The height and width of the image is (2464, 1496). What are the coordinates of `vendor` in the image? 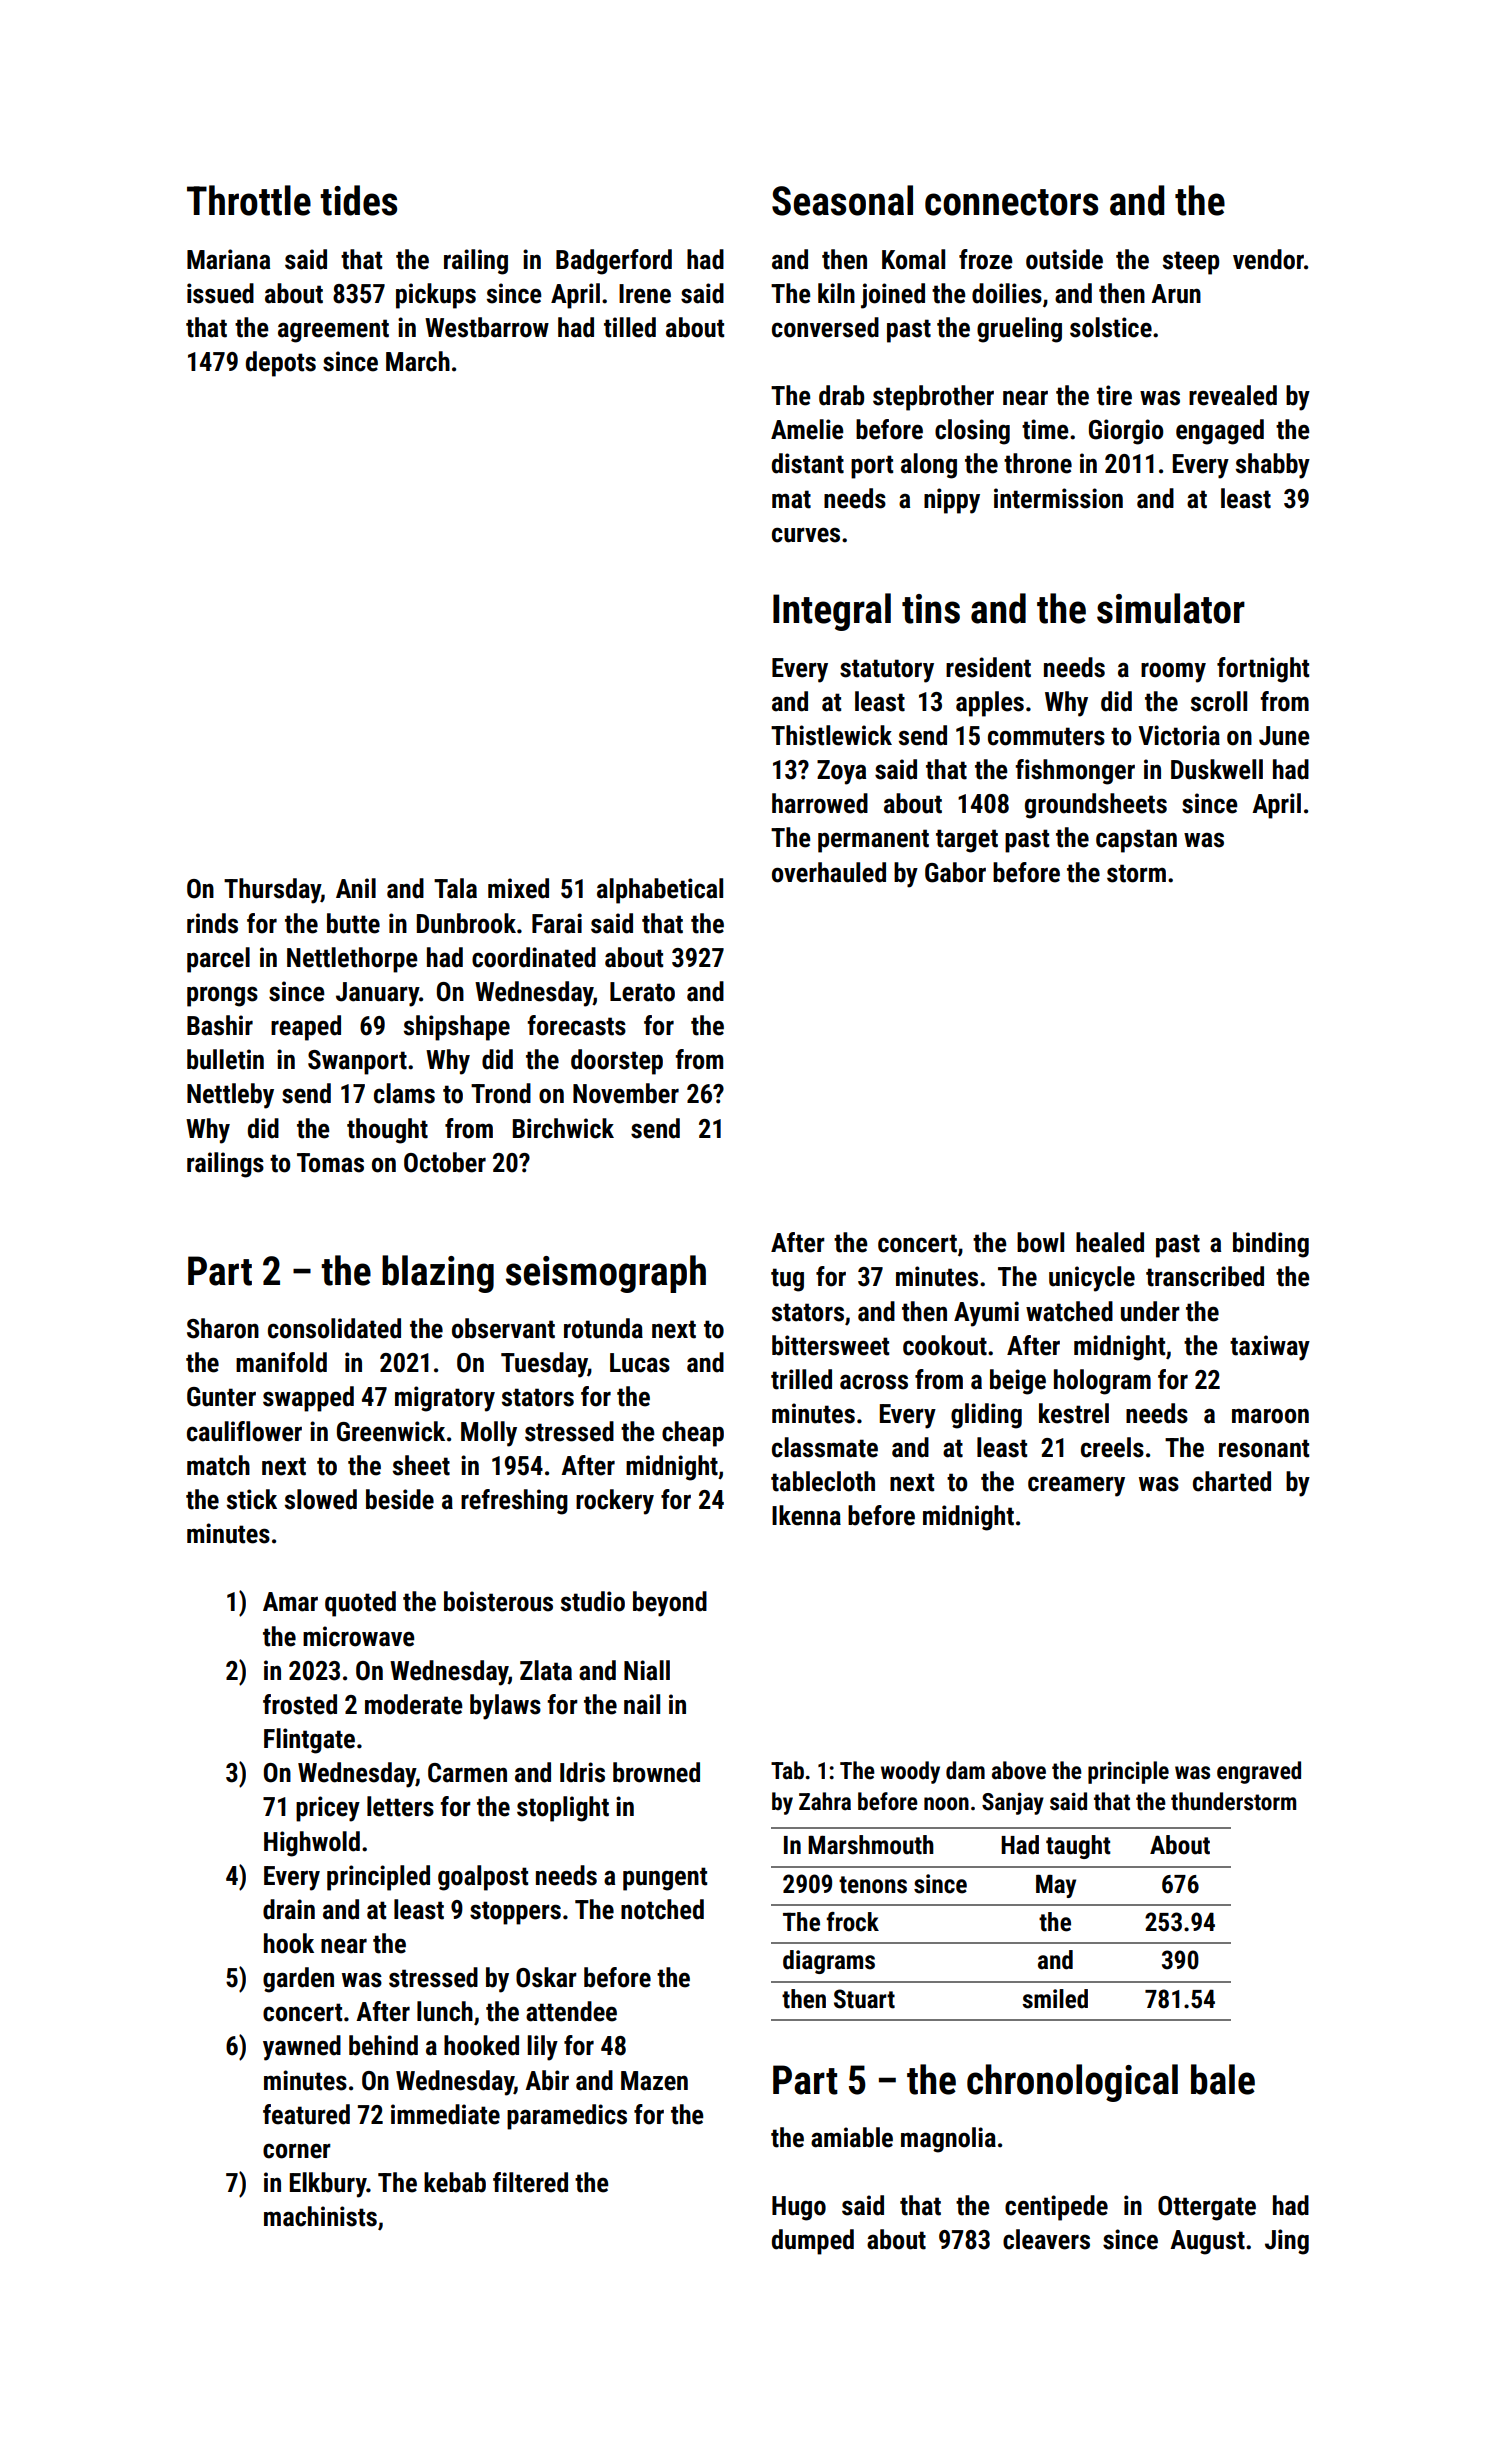 It's located at (1268, 259).
